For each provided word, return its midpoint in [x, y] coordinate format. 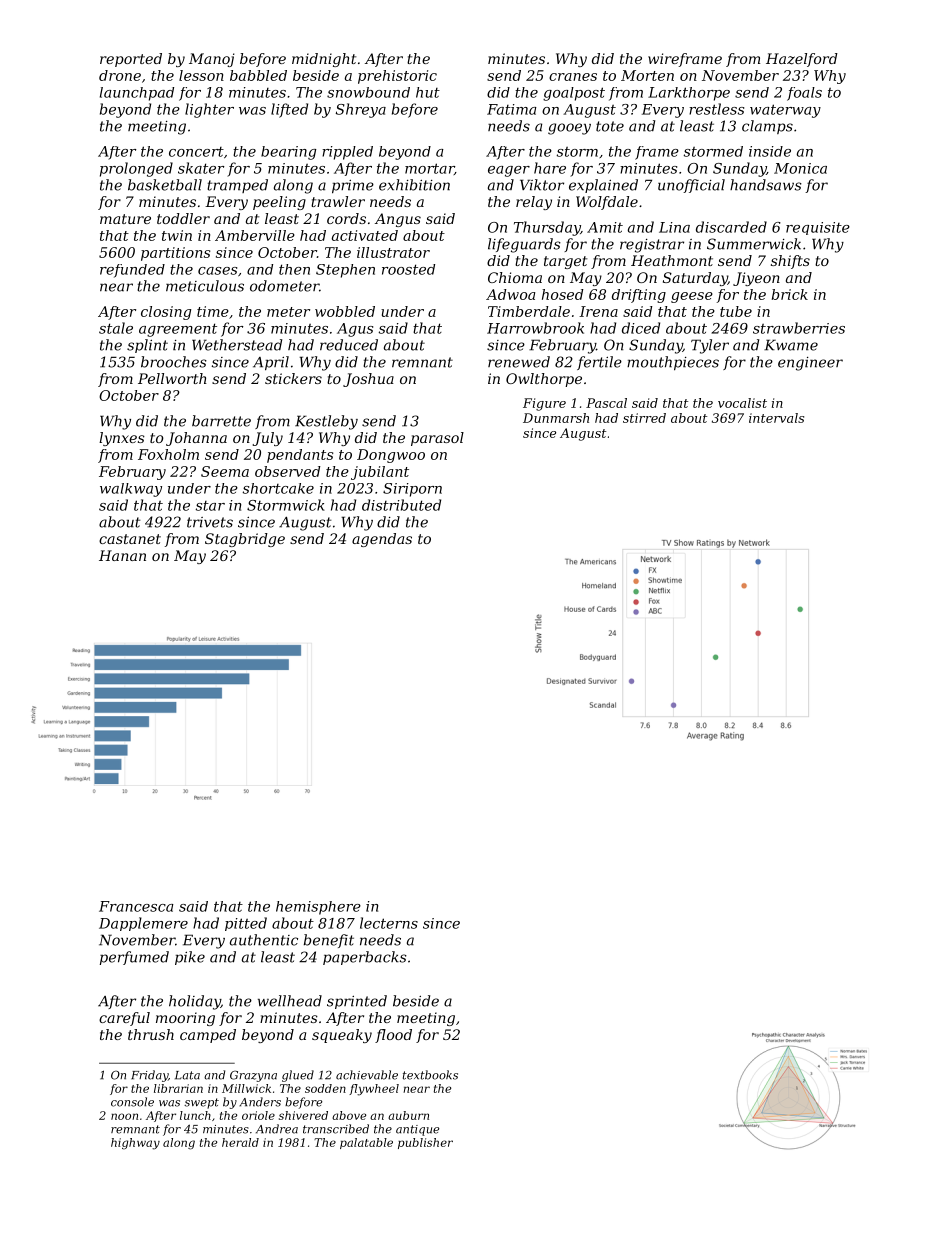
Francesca [136, 906]
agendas [382, 540]
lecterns [389, 923]
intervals [776, 418]
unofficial [691, 186]
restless [716, 109]
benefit [329, 941]
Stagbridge [245, 540]
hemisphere [318, 908]
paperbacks [365, 958]
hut [428, 92]
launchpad [137, 94]
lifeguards [524, 245]
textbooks [430, 1075]
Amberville [255, 235]
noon [124, 1116]
